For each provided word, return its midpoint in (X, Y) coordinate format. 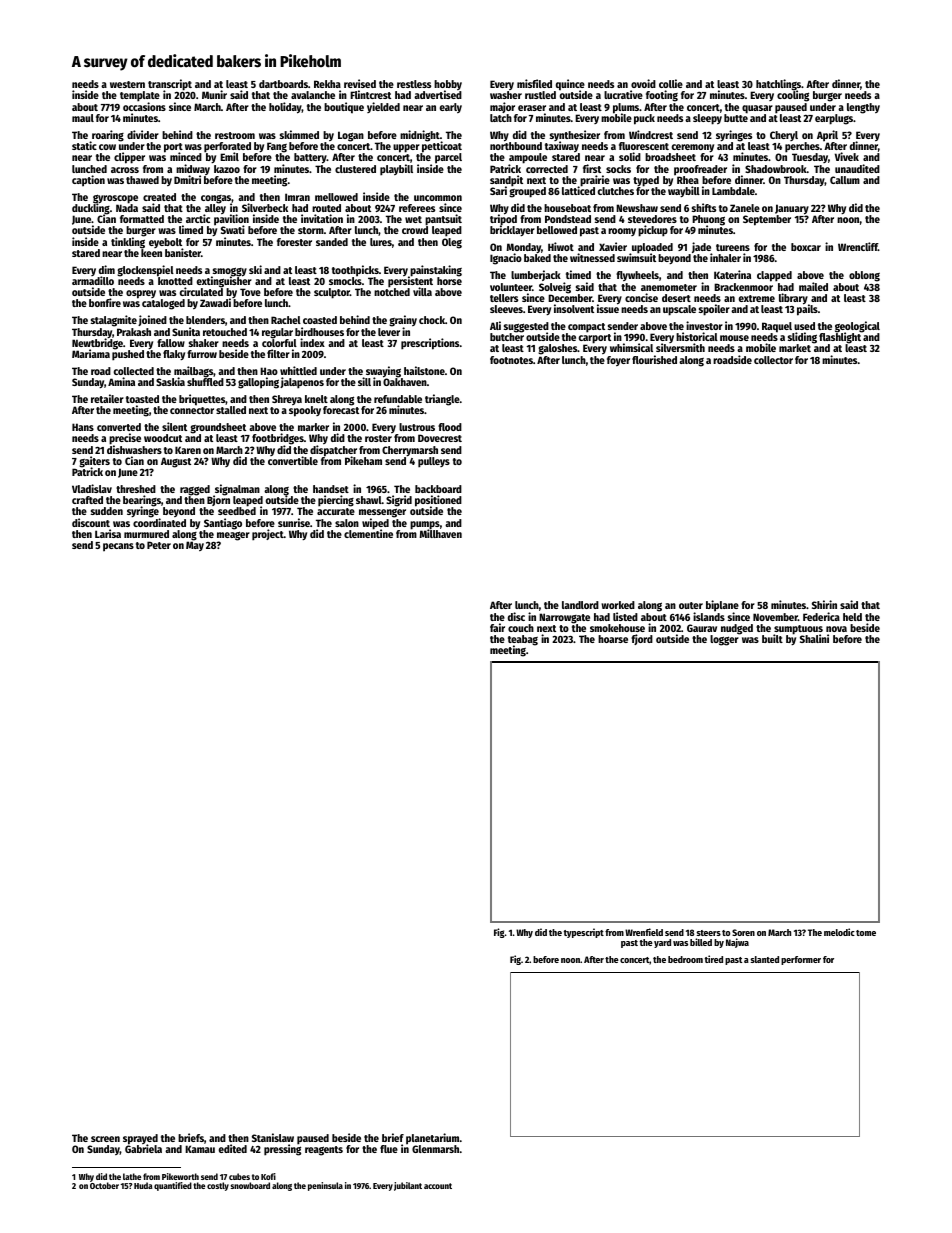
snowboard (250, 1185)
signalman (236, 490)
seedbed (237, 511)
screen (105, 1139)
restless (414, 84)
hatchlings (778, 85)
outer (691, 605)
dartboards (283, 84)
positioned (438, 501)
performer (801, 960)
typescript (584, 933)
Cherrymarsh (410, 451)
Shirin (824, 604)
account (438, 1186)
